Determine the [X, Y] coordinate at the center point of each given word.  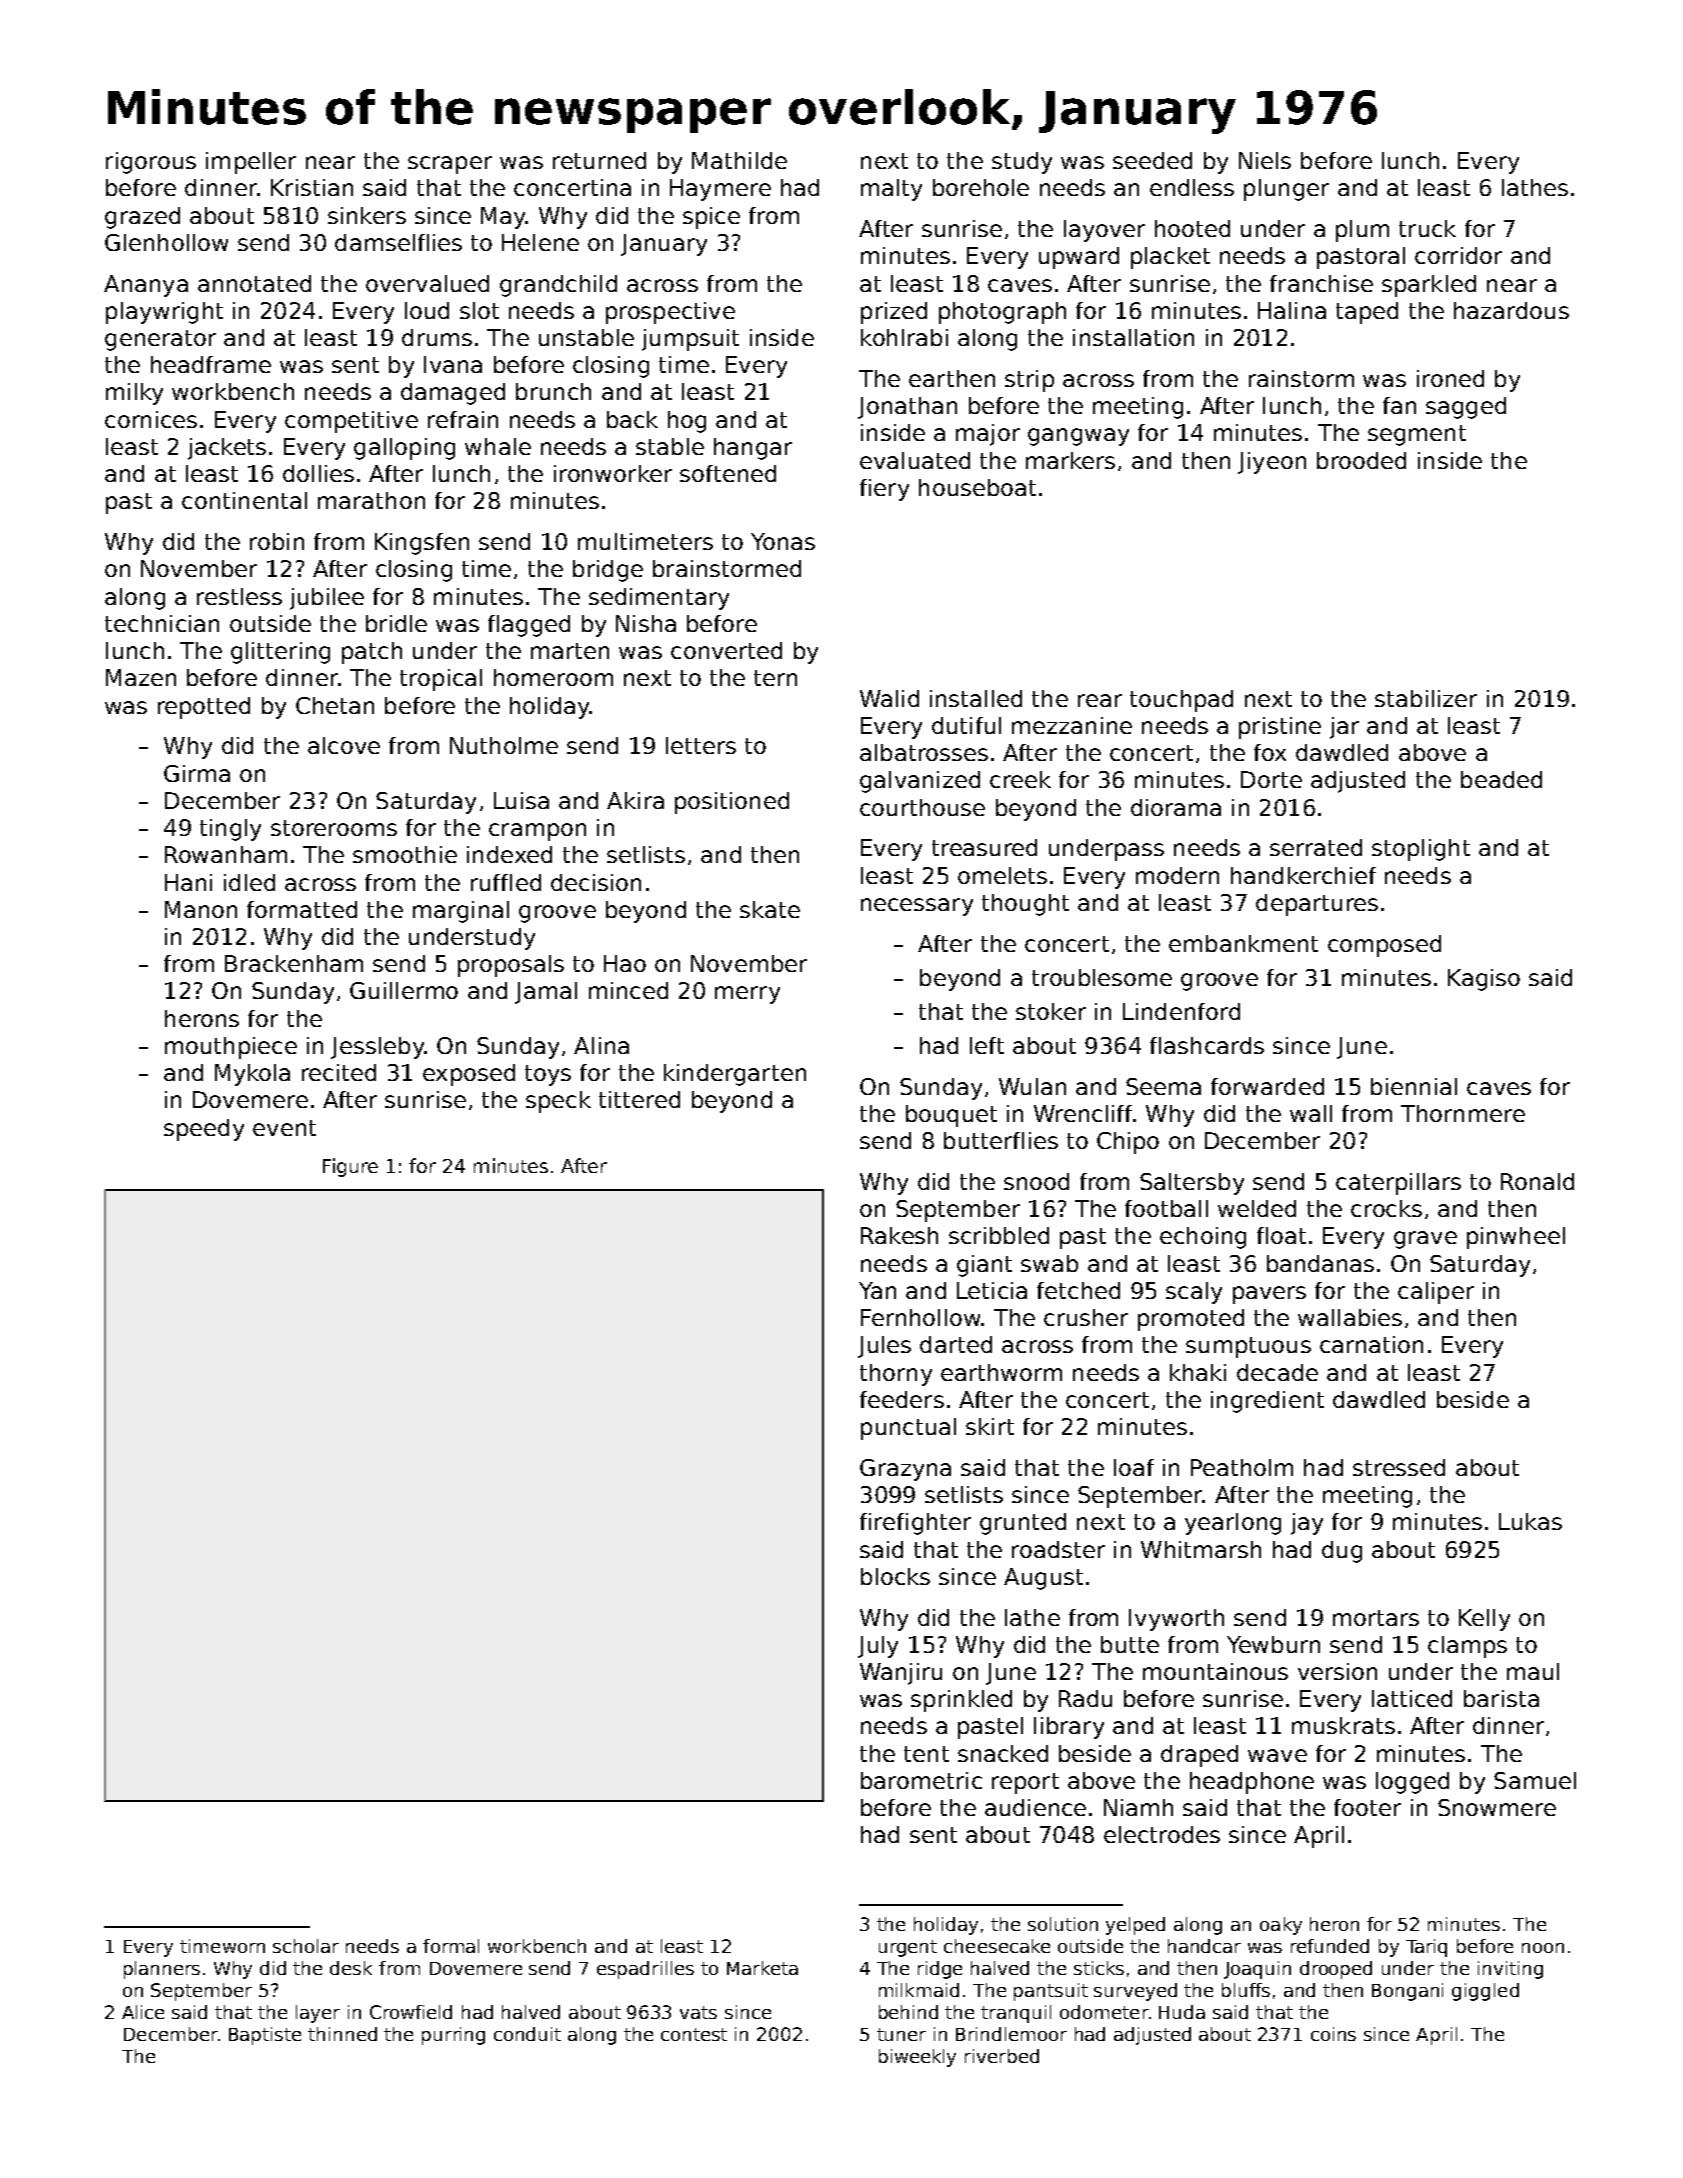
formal [451, 1946]
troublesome [1102, 977]
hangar [753, 449]
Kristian [312, 187]
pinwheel [1516, 1238]
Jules [884, 1347]
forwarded [1267, 1086]
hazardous [1511, 310]
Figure [350, 1167]
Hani [188, 882]
